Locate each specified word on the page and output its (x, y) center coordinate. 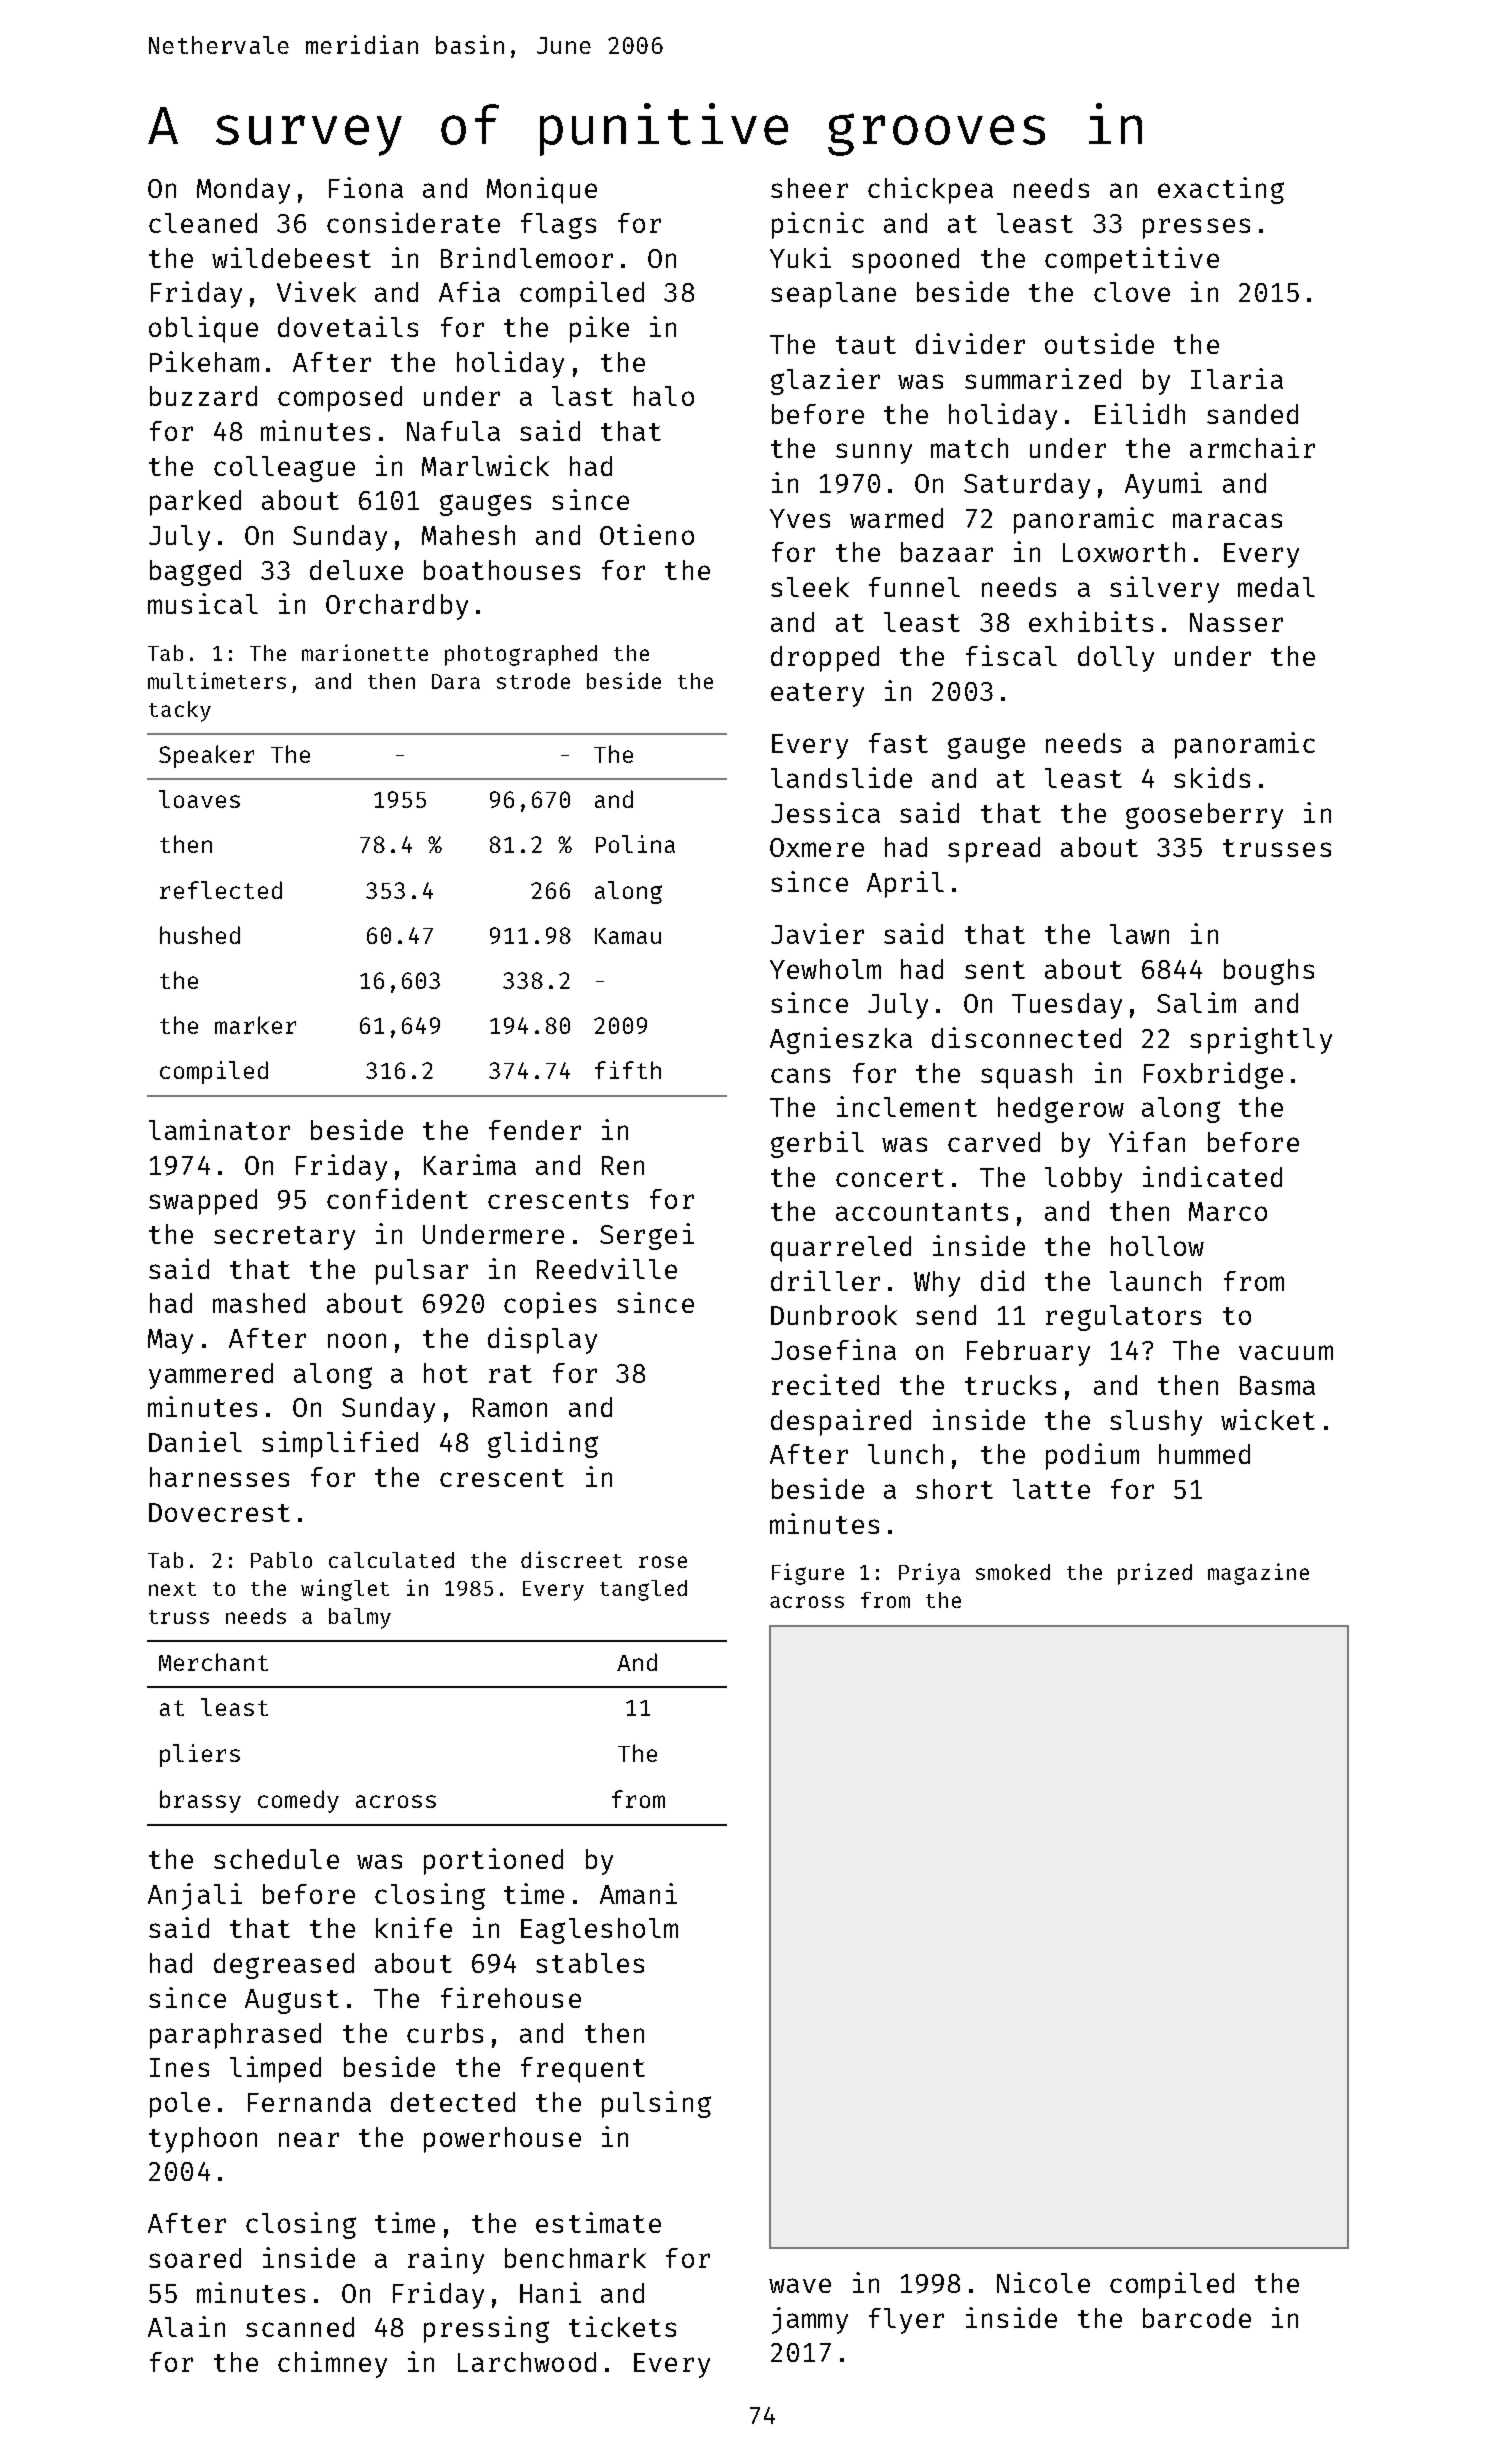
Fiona (366, 187)
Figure (808, 1574)
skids (1212, 777)
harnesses (219, 1477)
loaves (199, 799)
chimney (332, 2364)
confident (397, 1198)
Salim (1196, 1002)
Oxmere (817, 847)
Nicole (1043, 2282)
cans (800, 1075)
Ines (179, 2067)
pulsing (656, 2104)
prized (1155, 1574)
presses (1196, 228)
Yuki (800, 257)
